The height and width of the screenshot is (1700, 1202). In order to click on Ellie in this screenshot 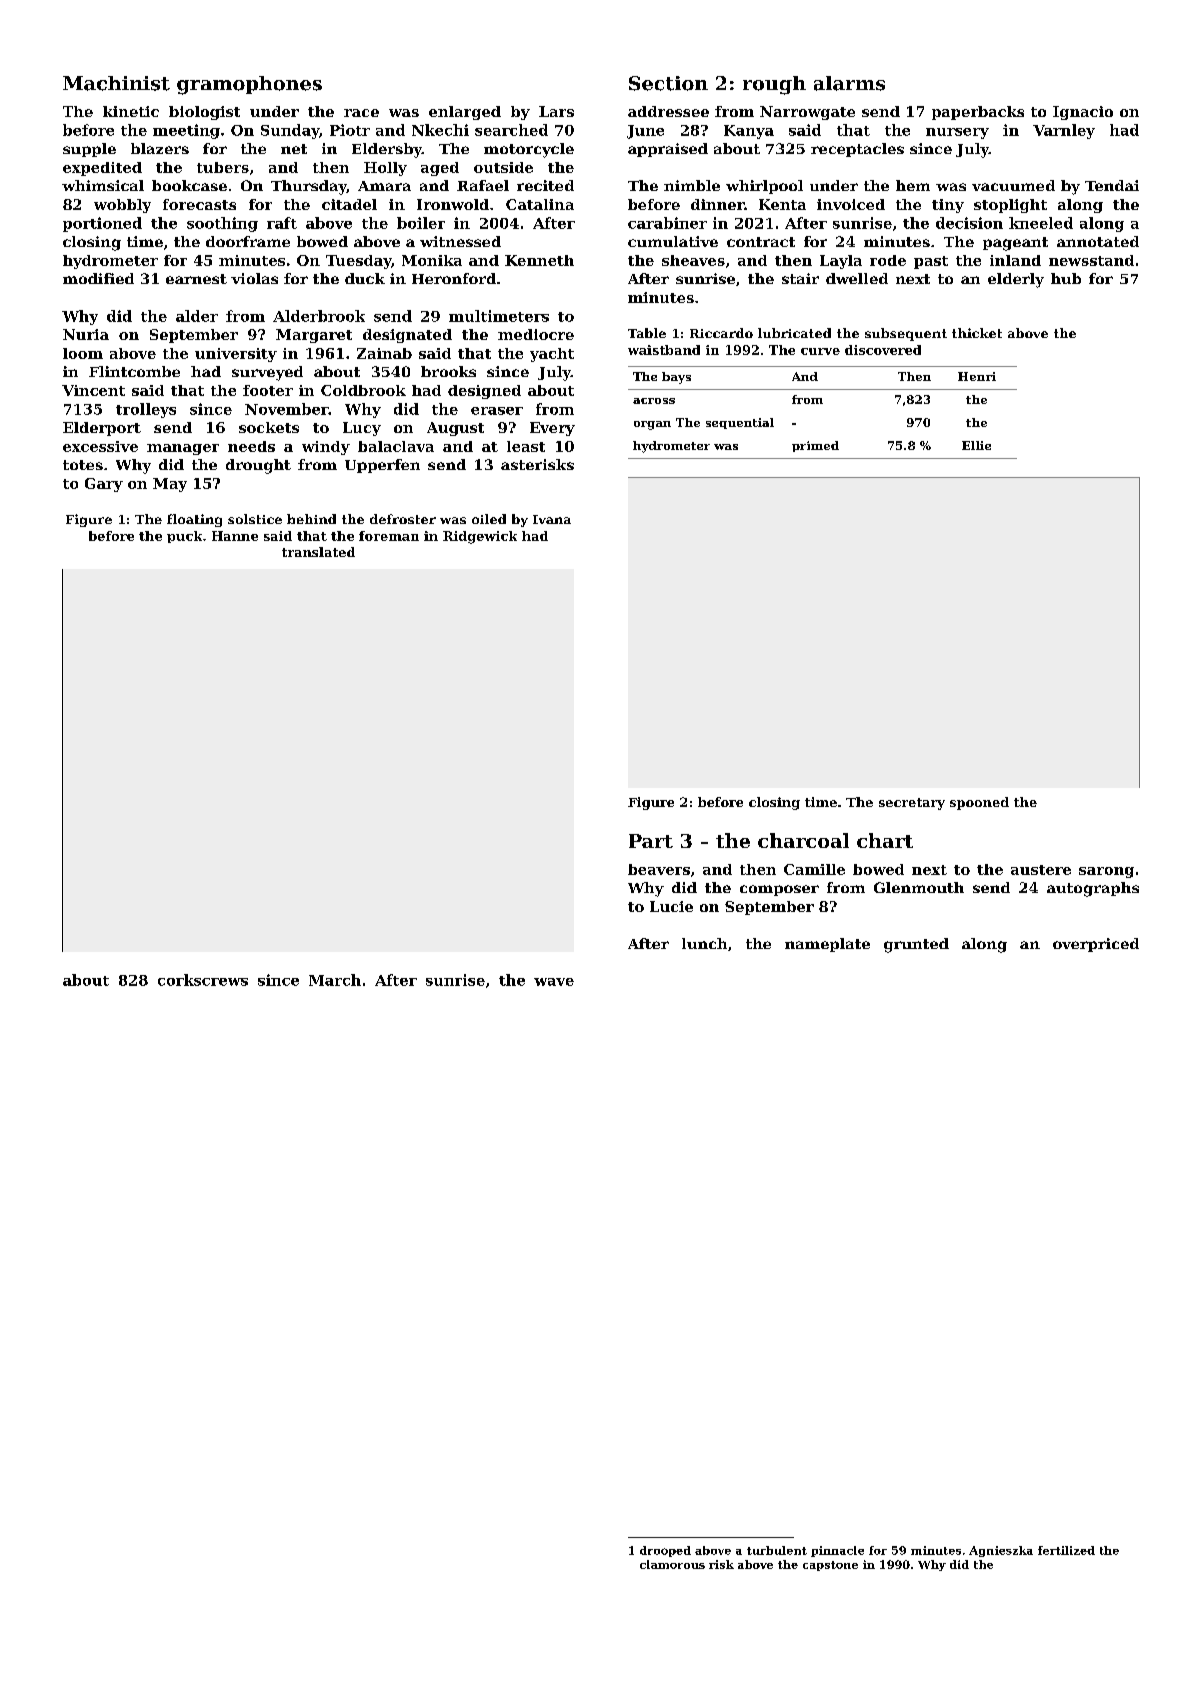, I will do `click(976, 445)`.
